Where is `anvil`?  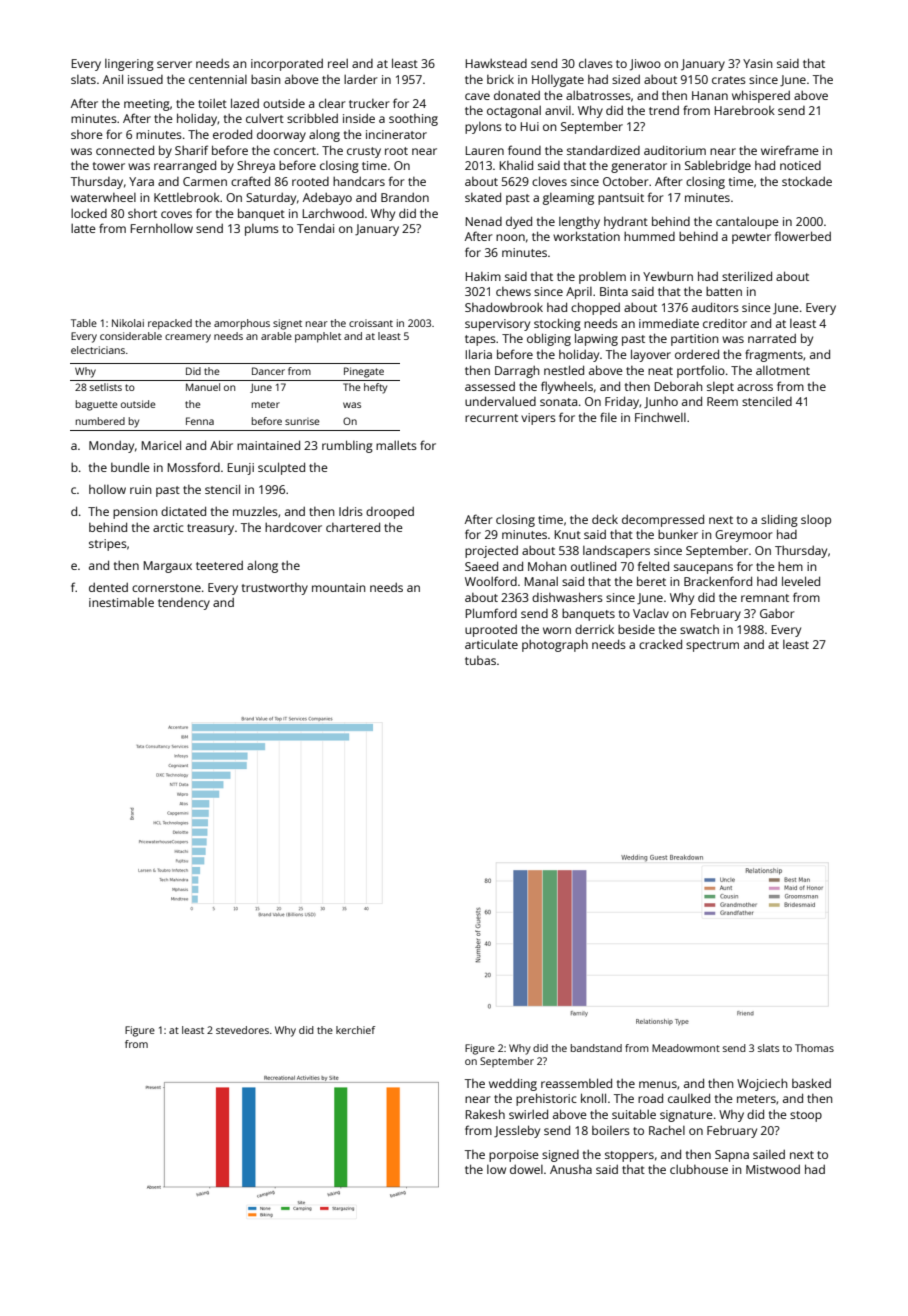
anvil is located at coordinates (558, 110).
